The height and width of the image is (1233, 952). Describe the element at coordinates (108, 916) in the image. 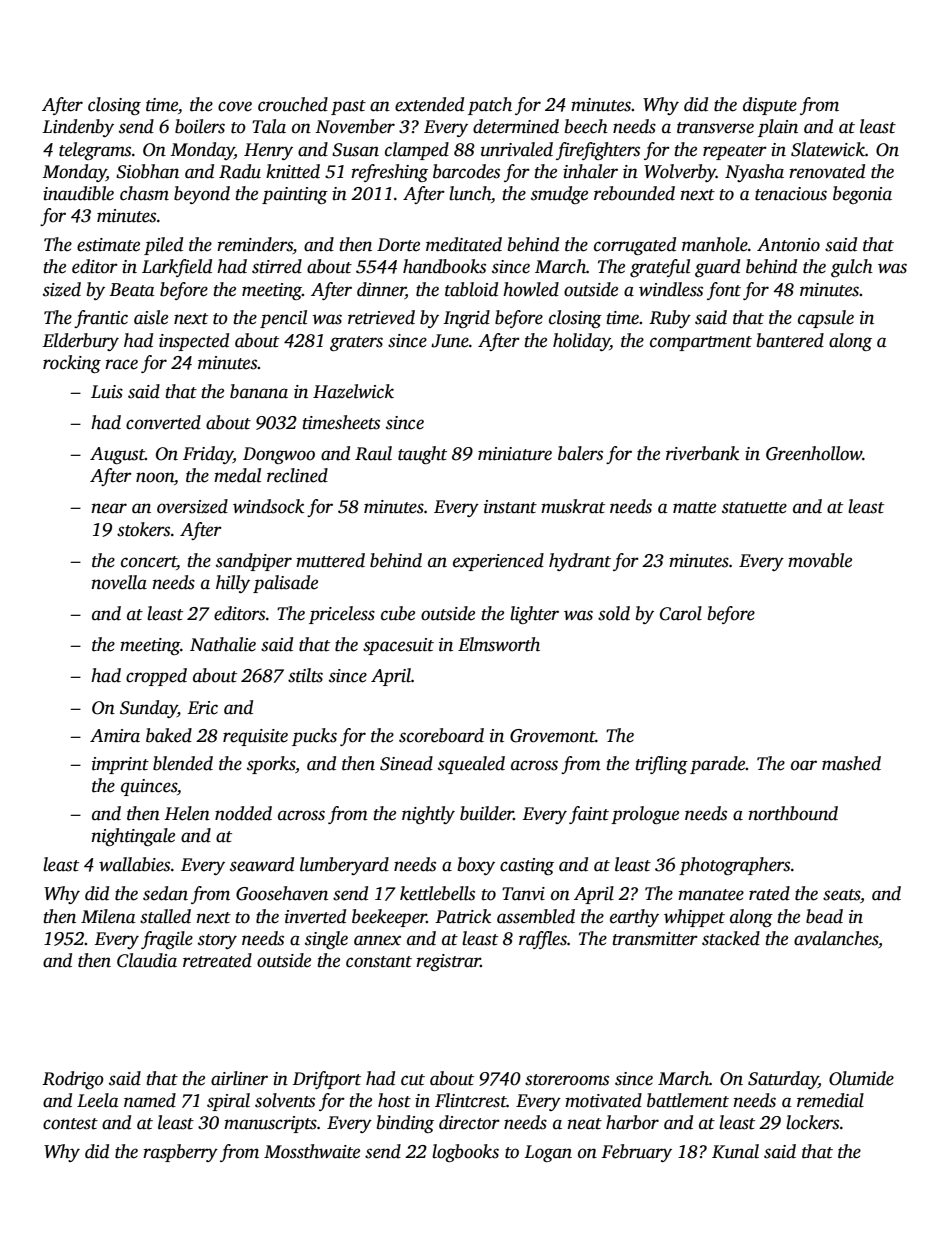

I see `Milena` at that location.
